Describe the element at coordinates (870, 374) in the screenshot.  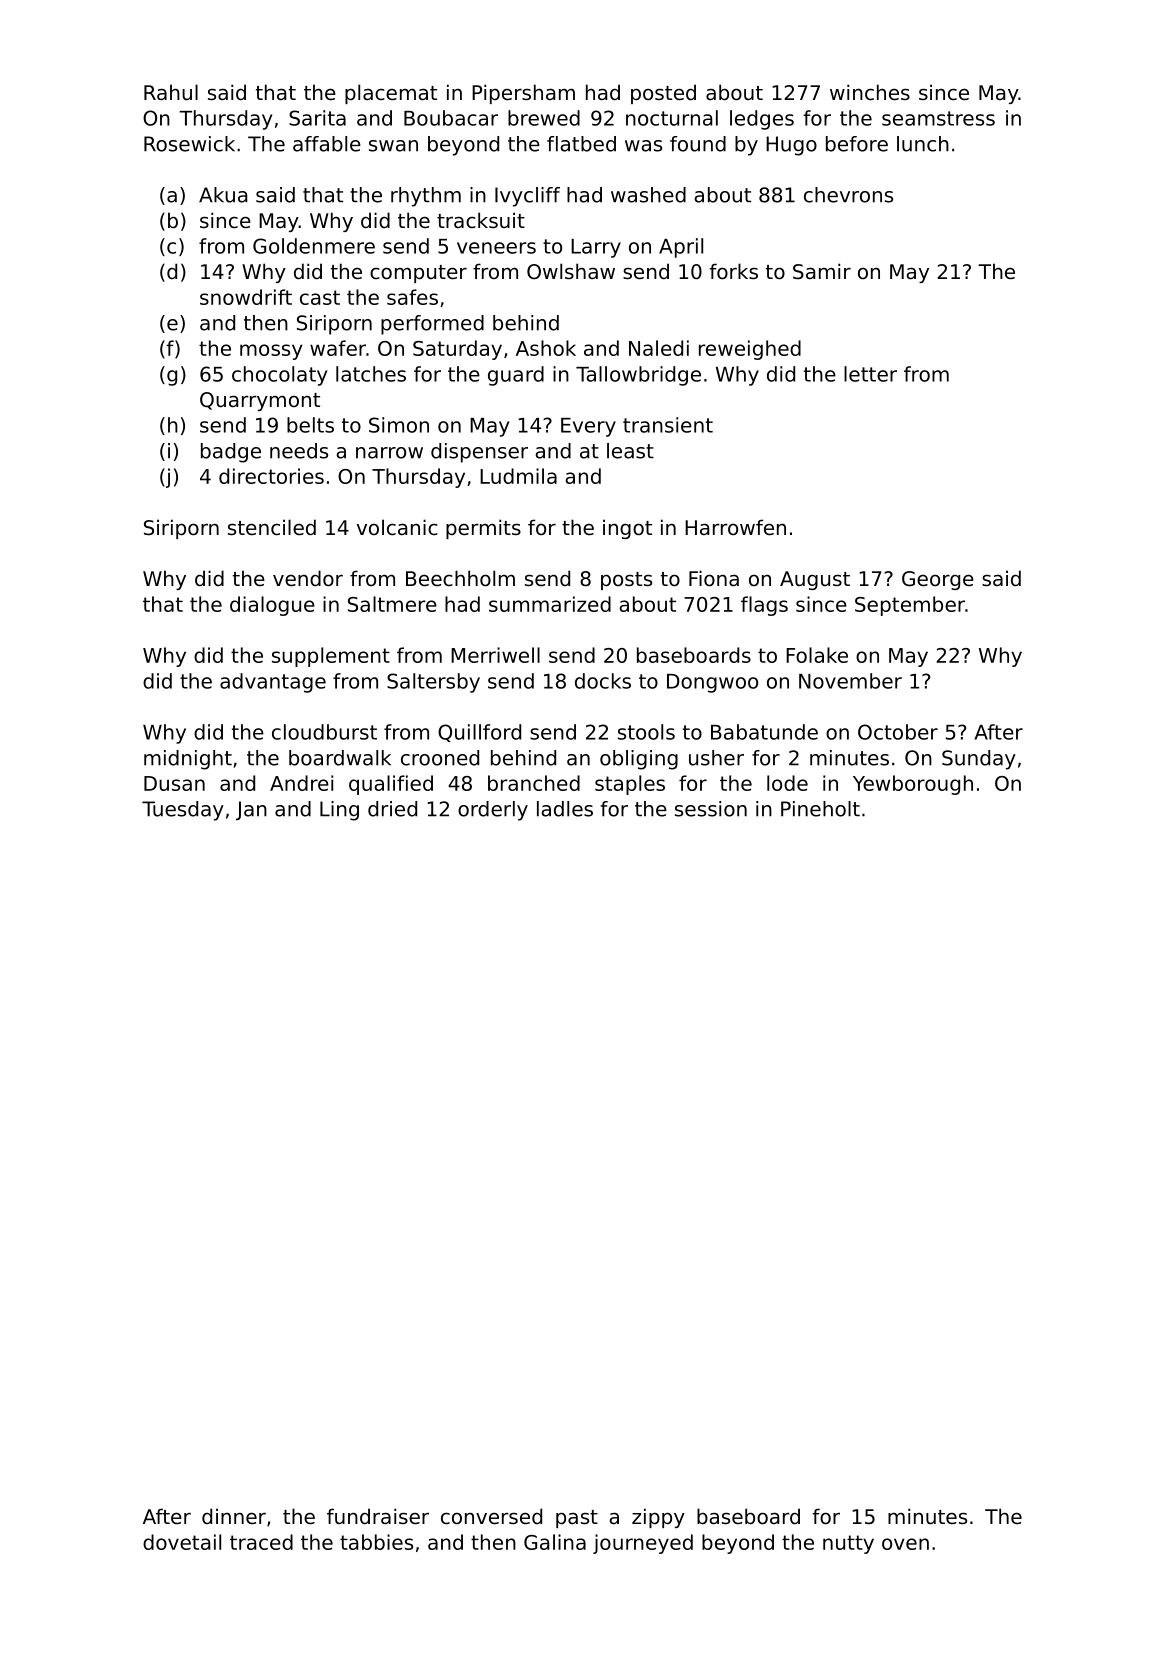
I see `letter` at that location.
